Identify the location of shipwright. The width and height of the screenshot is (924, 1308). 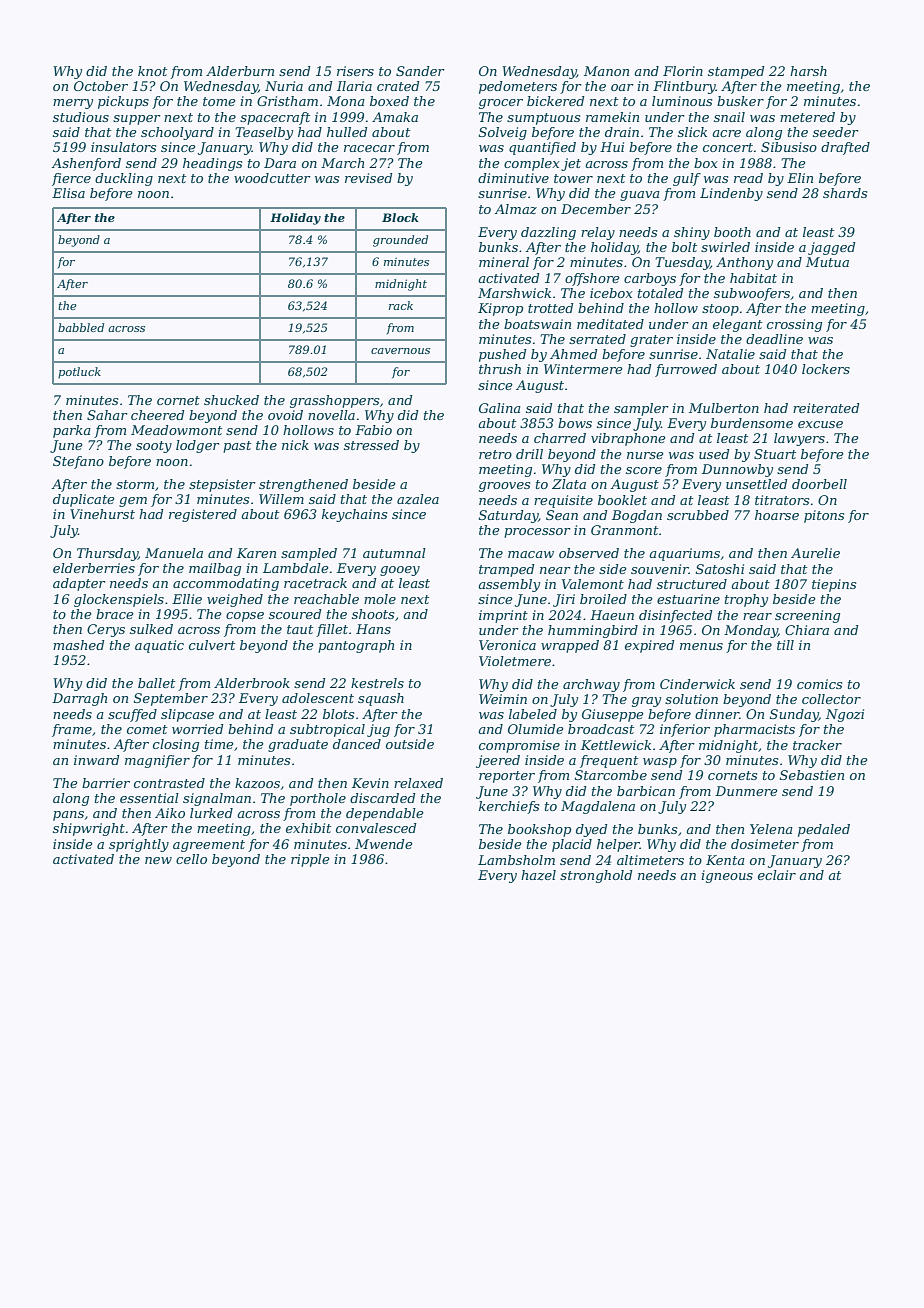
(89, 829).
